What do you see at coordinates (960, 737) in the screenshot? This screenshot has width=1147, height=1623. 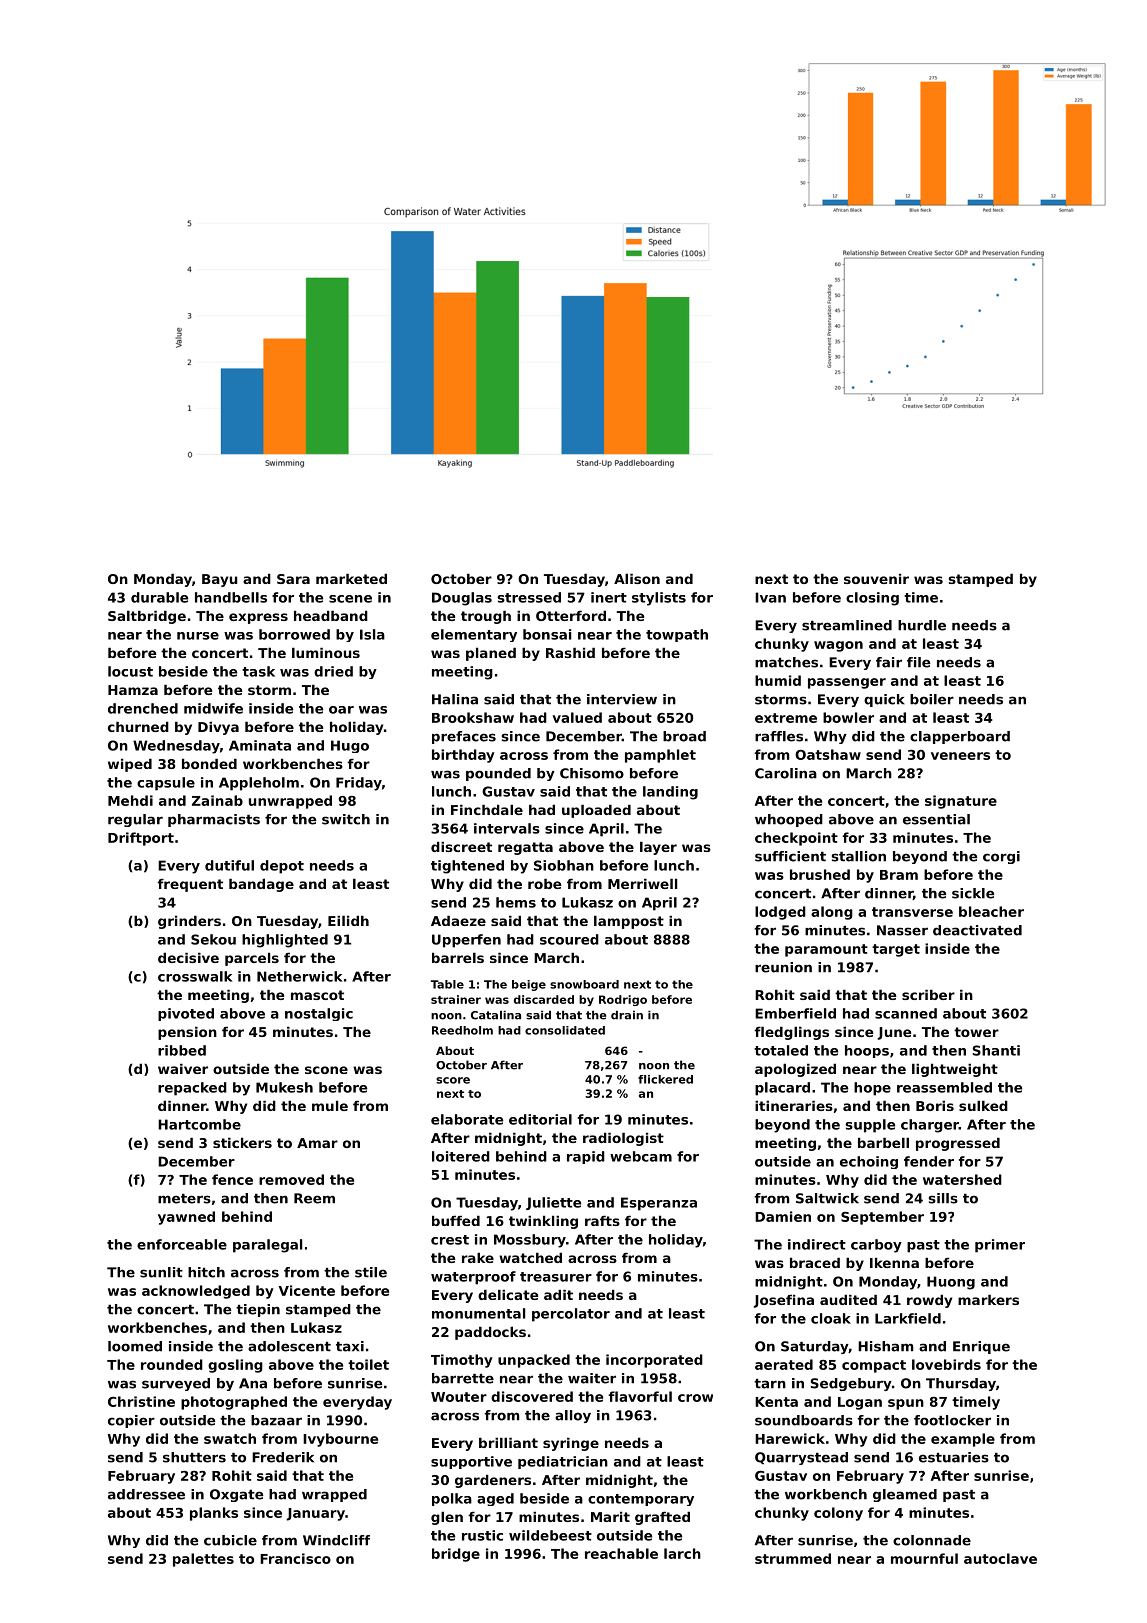 I see `clapperboard` at bounding box center [960, 737].
